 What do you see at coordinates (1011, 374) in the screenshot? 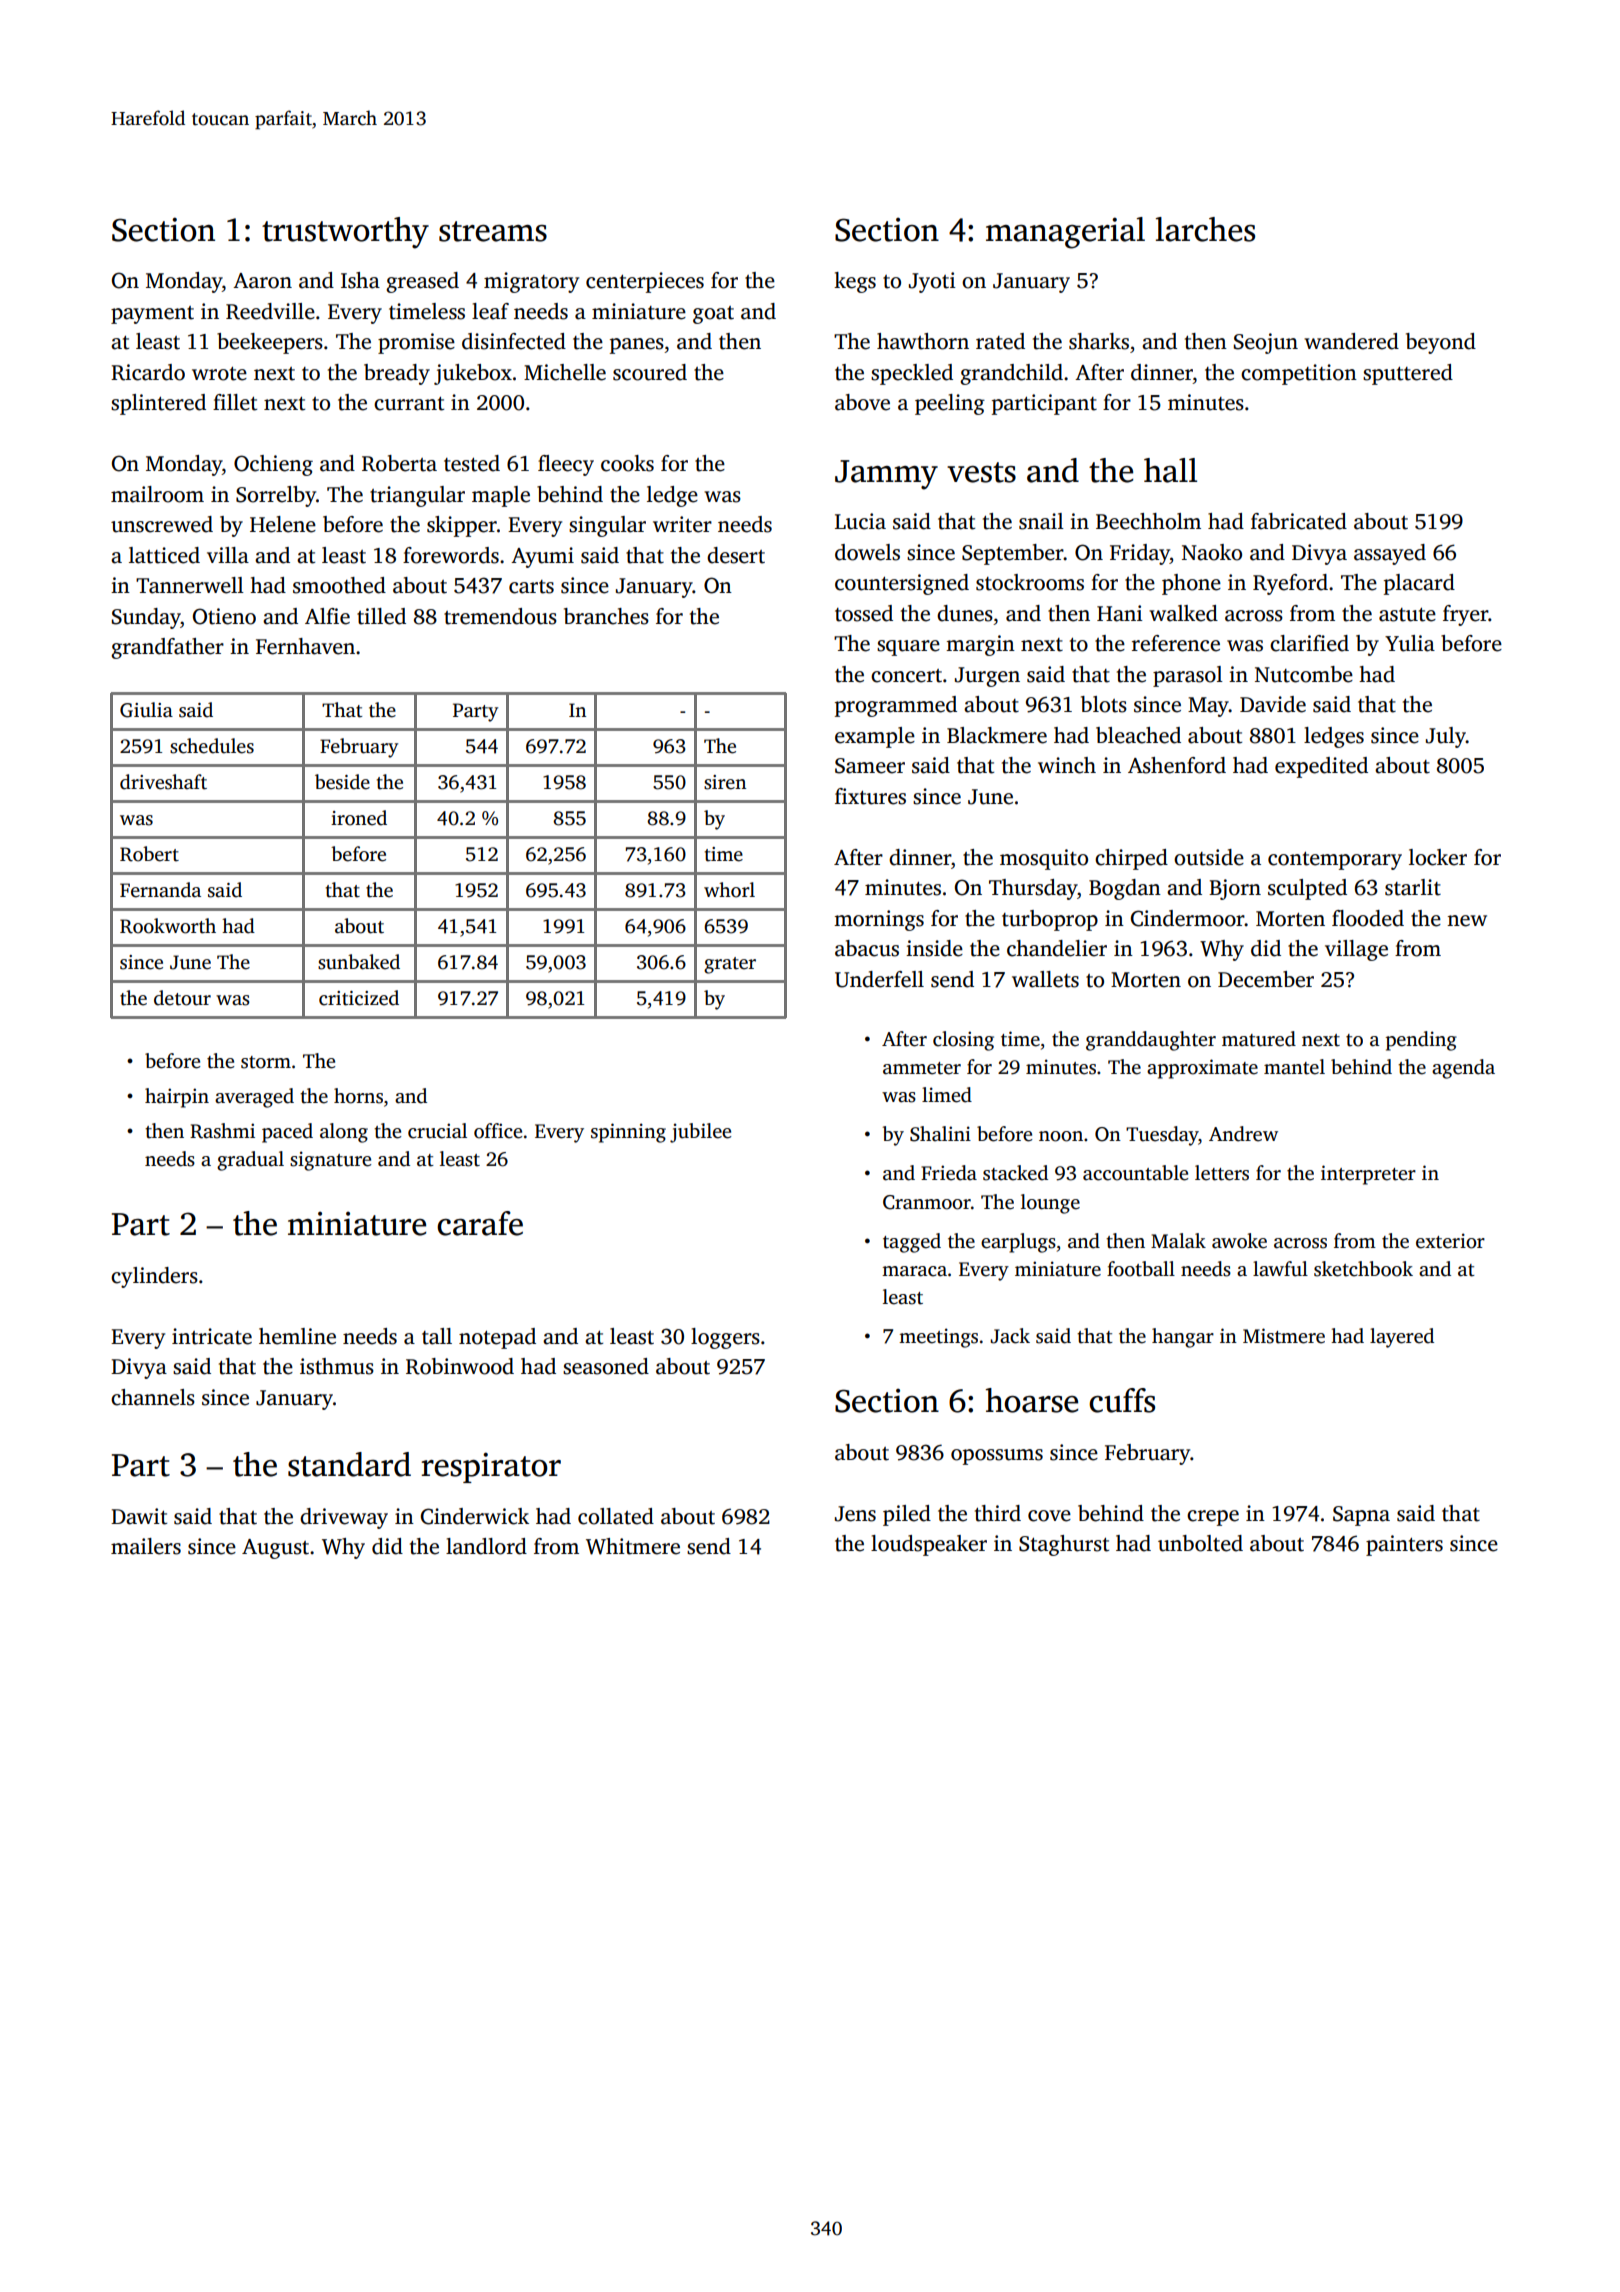
I see `grandchild` at bounding box center [1011, 374].
